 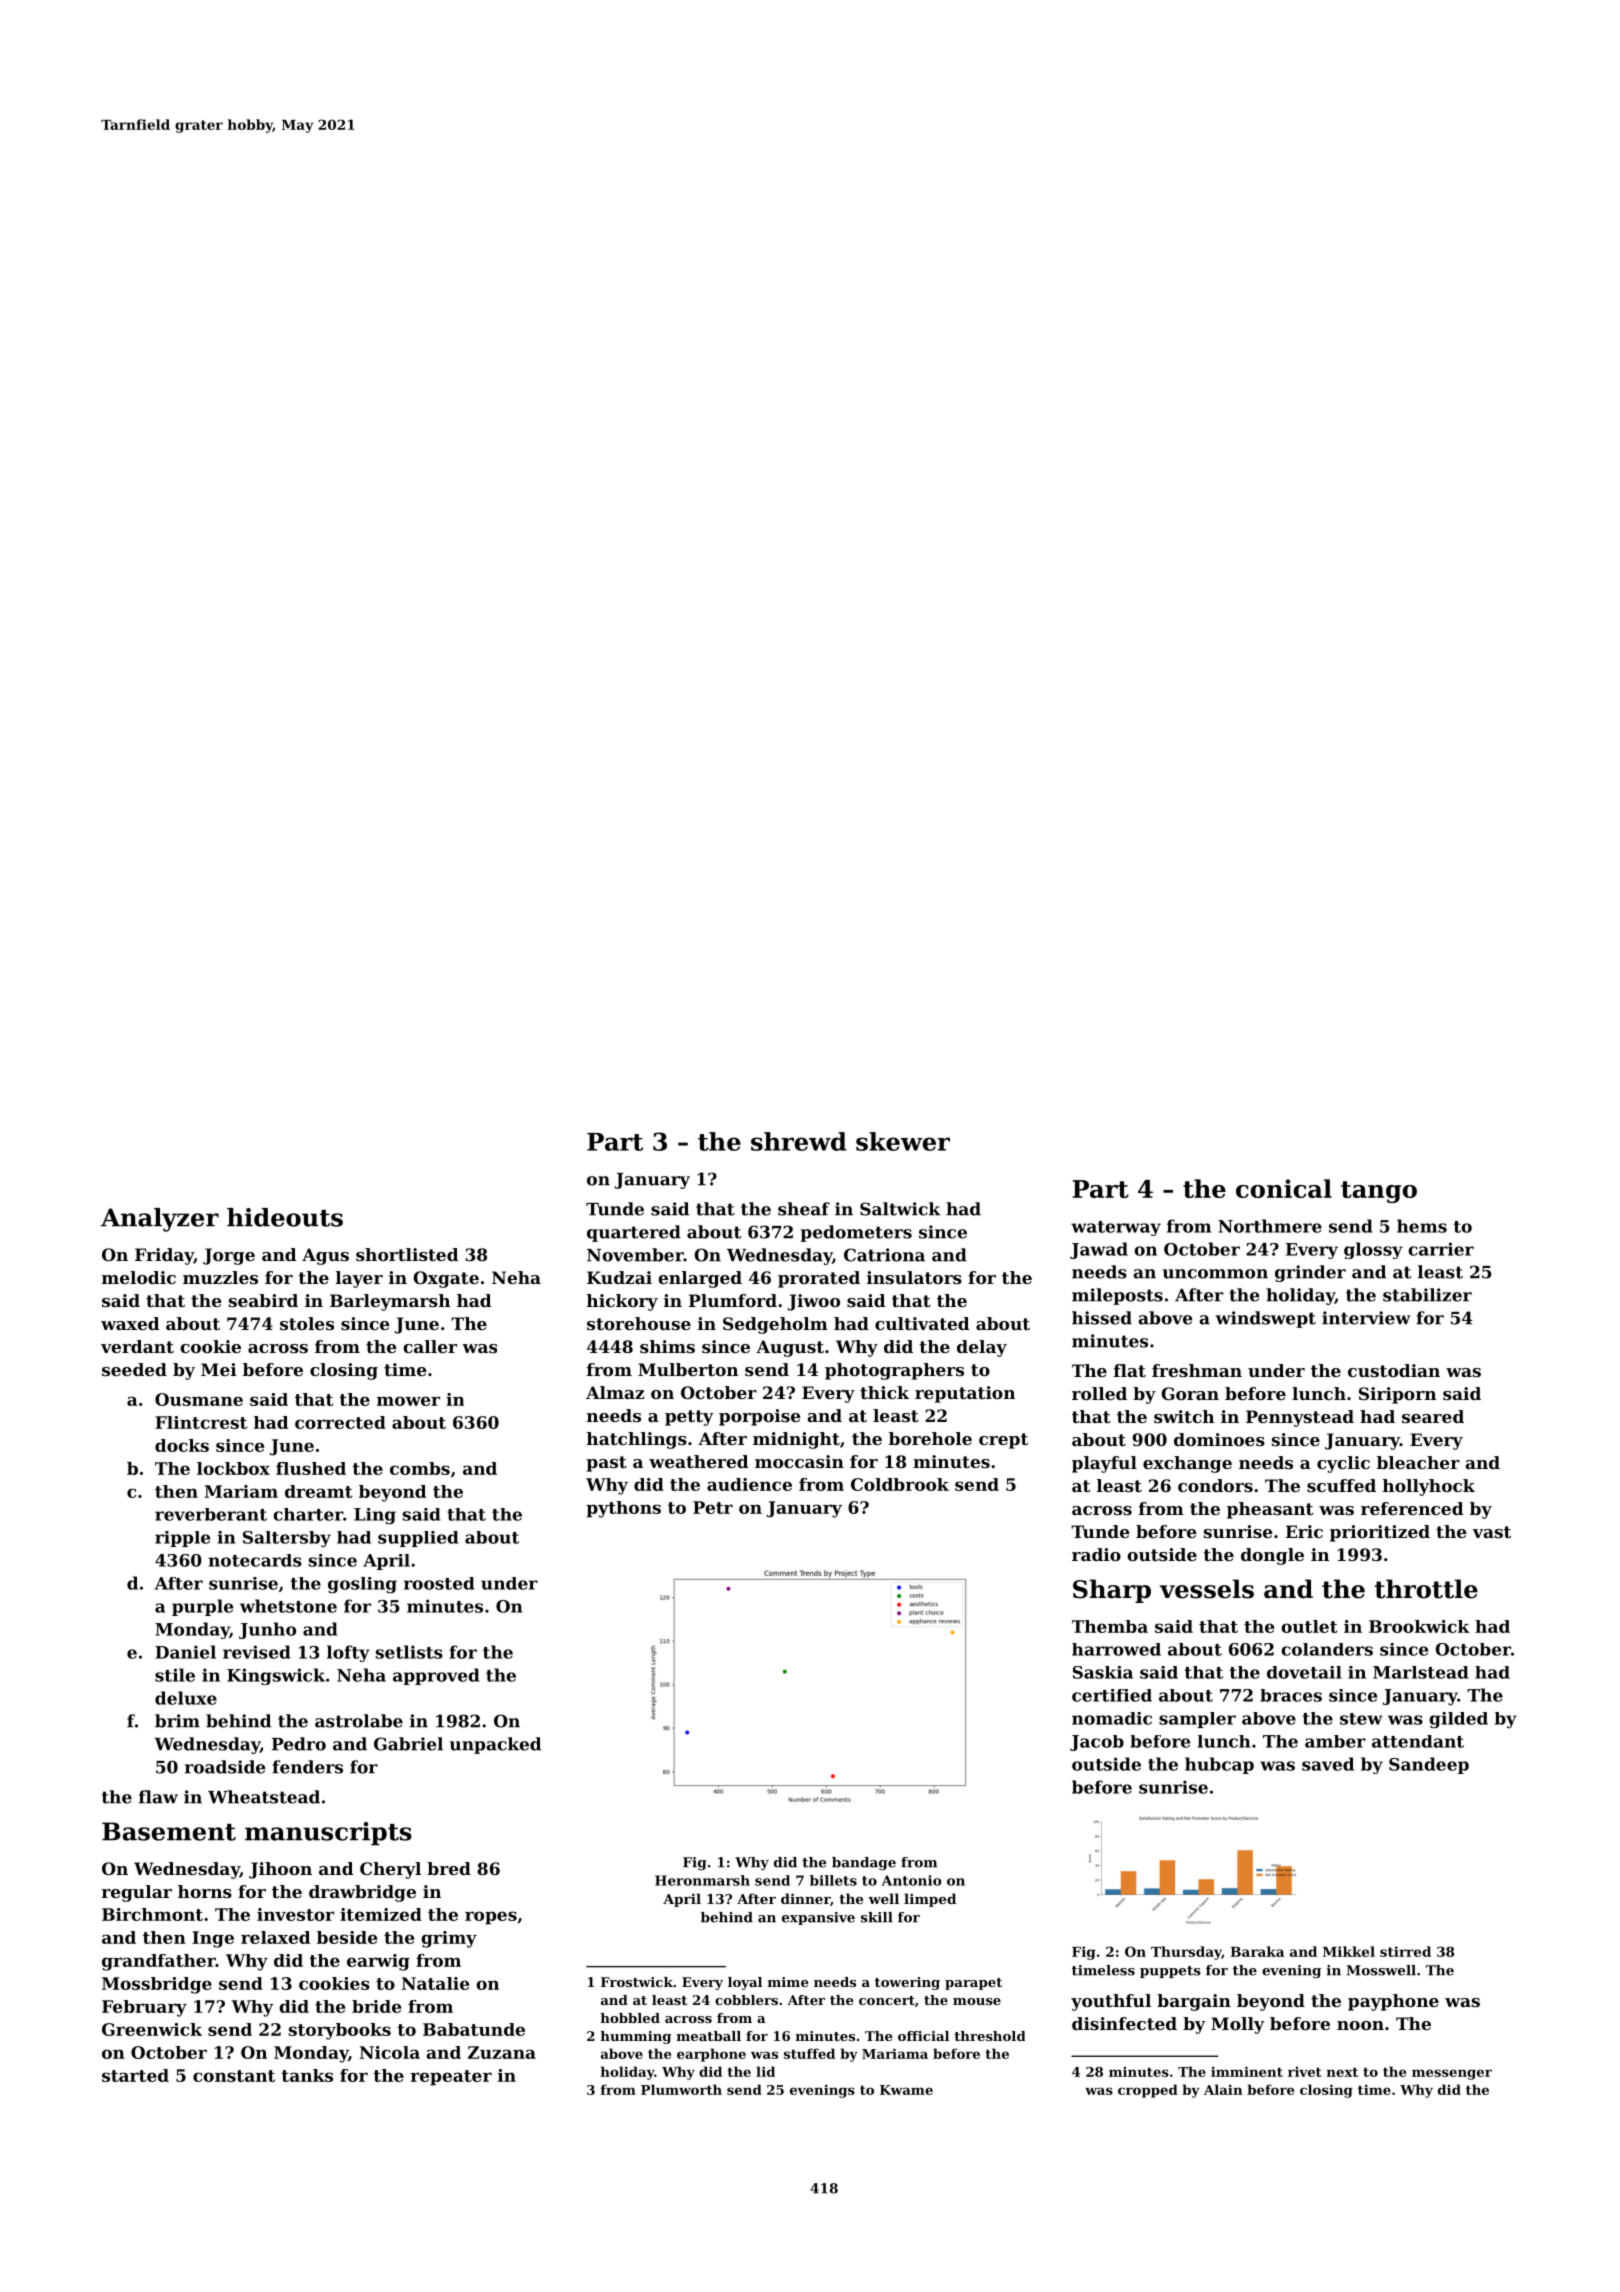 What do you see at coordinates (681, 2089) in the screenshot?
I see `Plumworth` at bounding box center [681, 2089].
